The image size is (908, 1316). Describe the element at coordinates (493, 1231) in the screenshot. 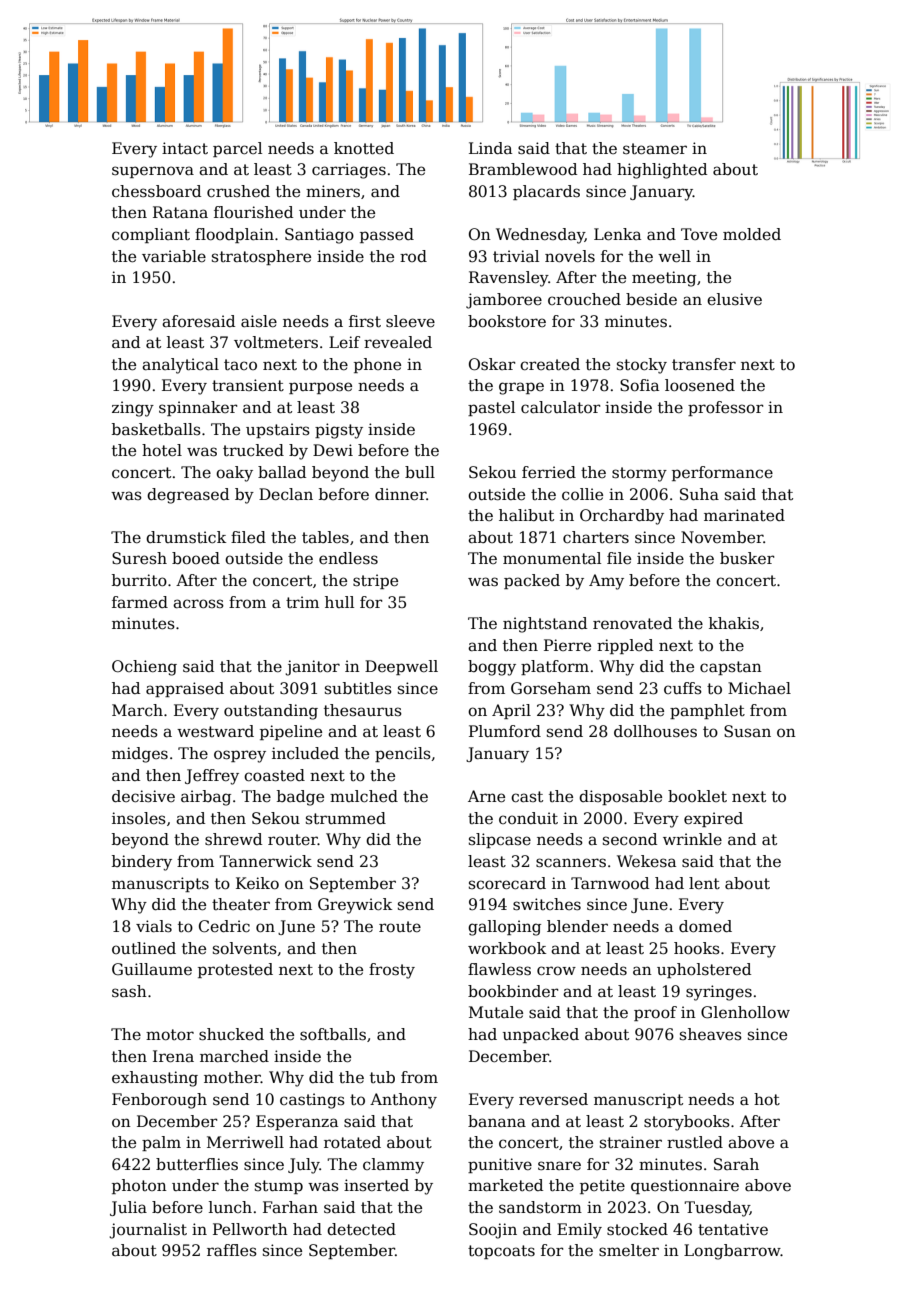

I see `Soojin` at that location.
